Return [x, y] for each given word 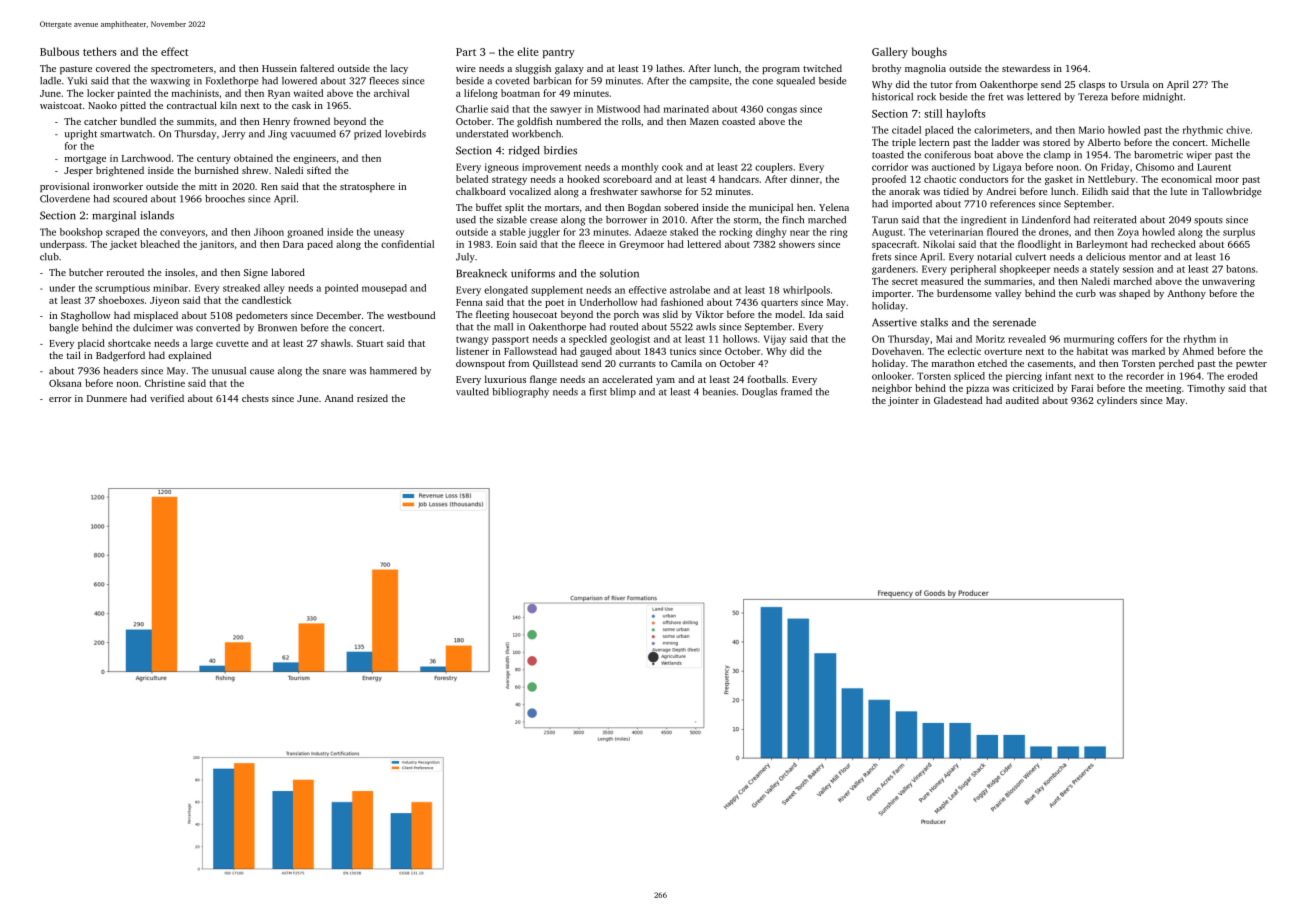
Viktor [709, 314]
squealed [795, 82]
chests [255, 398]
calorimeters [1002, 130]
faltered [317, 68]
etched [992, 363]
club [49, 257]
